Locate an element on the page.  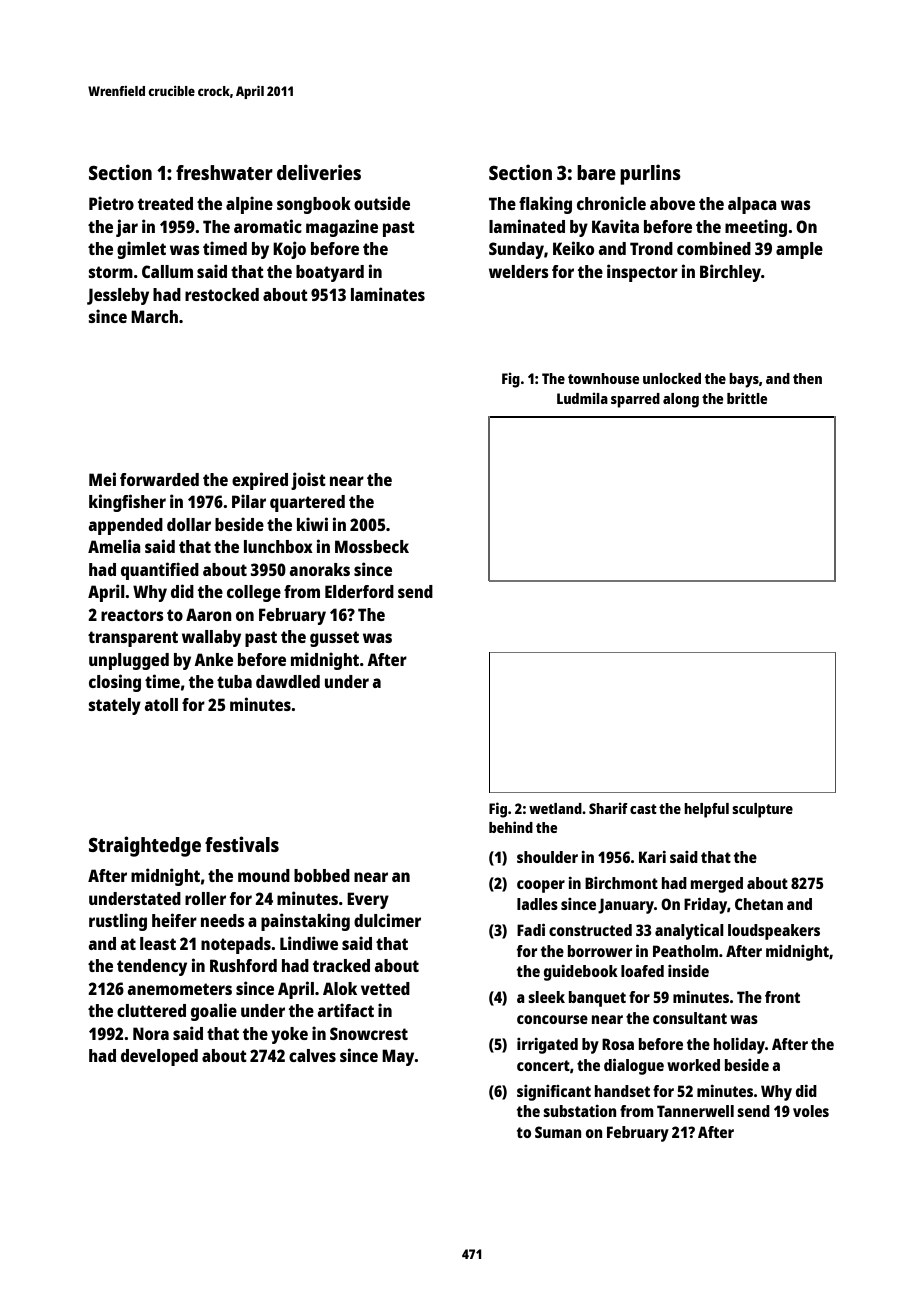
Straightedge is located at coordinates (145, 846).
